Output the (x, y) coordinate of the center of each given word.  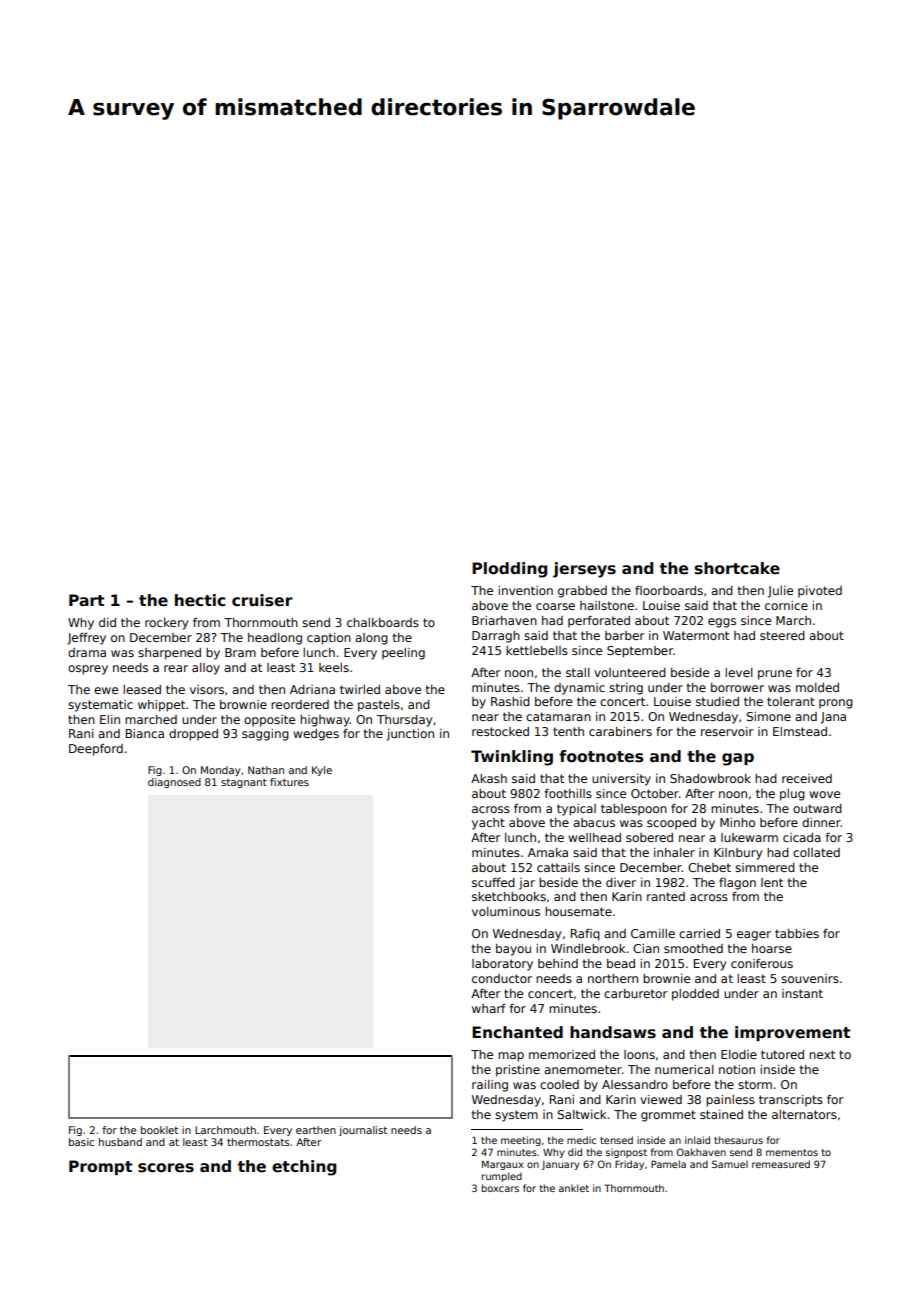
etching (304, 1168)
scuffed (493, 882)
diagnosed (174, 783)
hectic (200, 600)
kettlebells (537, 650)
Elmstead (800, 731)
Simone (768, 716)
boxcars (500, 1188)
